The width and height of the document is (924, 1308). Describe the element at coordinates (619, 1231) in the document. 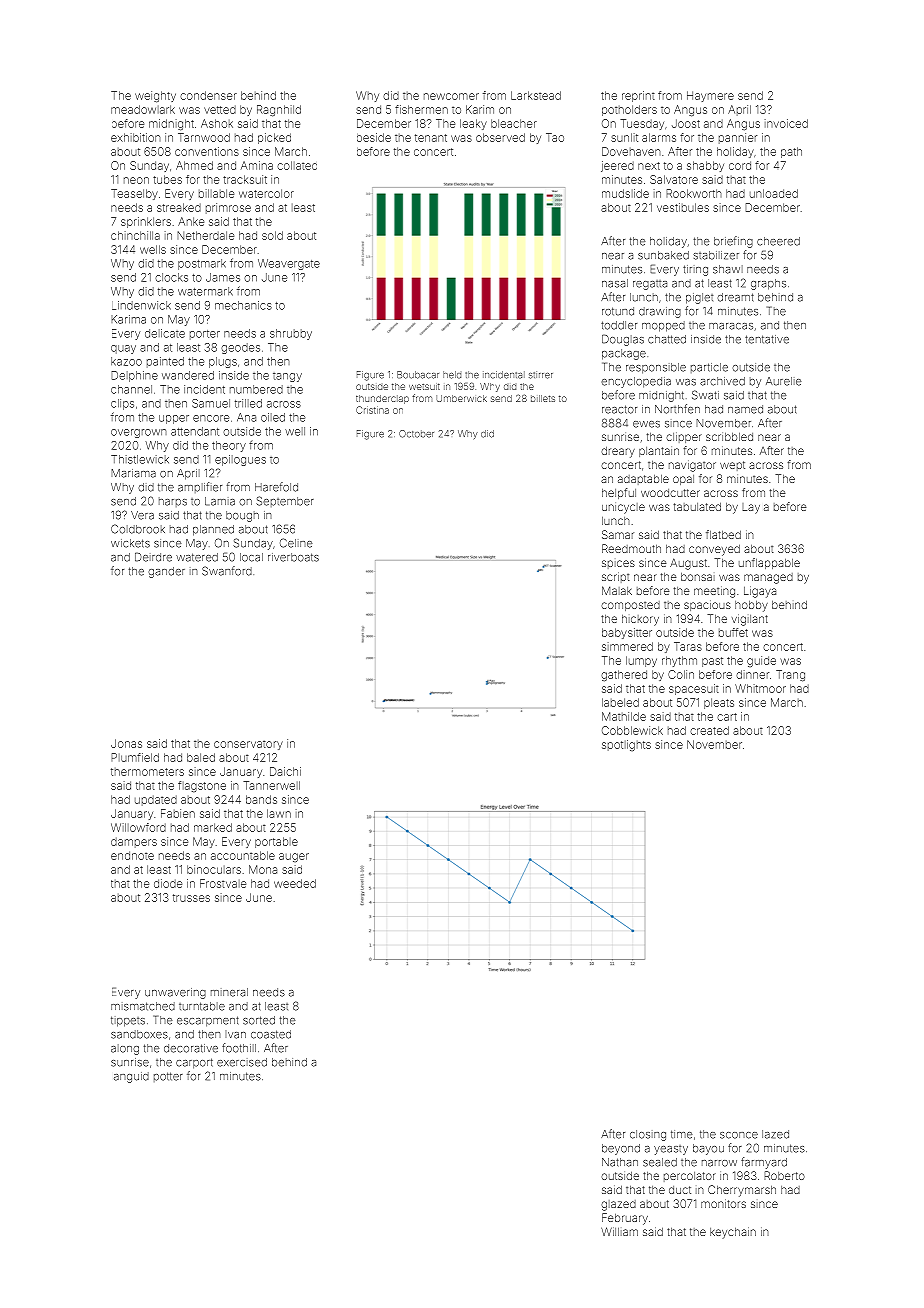

I see `William` at that location.
